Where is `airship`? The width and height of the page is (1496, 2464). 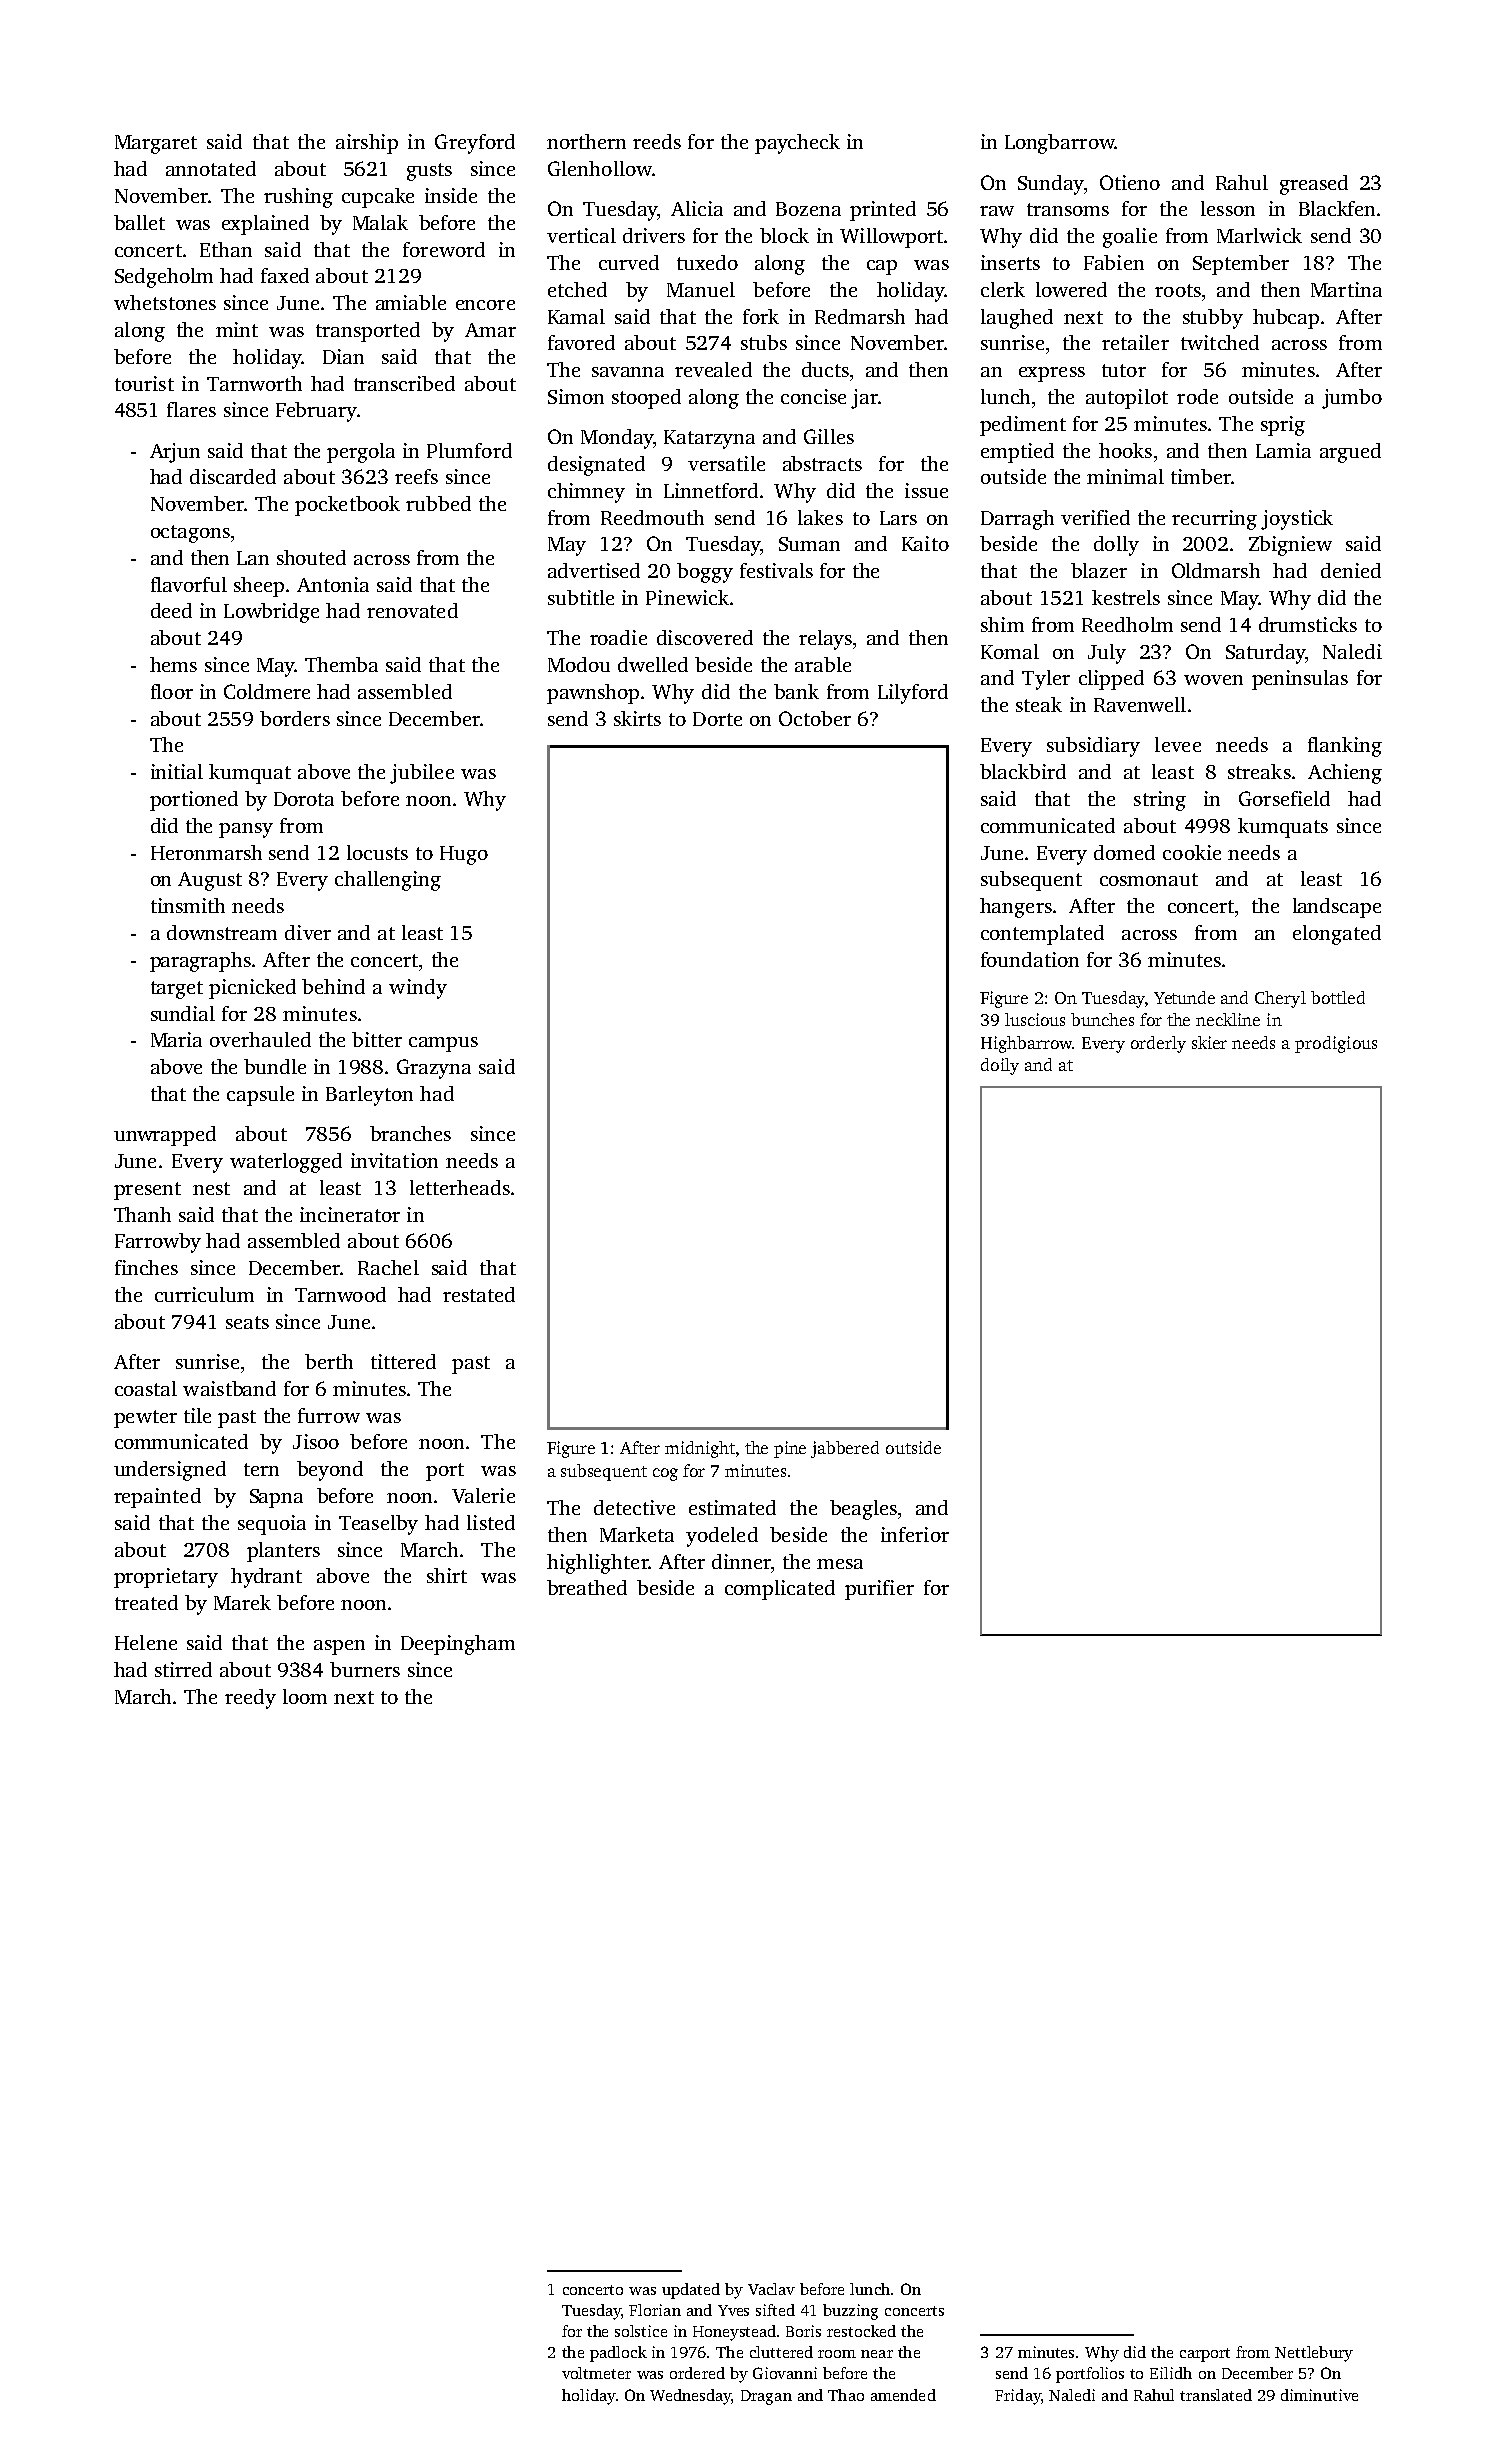
airship is located at coordinates (367, 144).
